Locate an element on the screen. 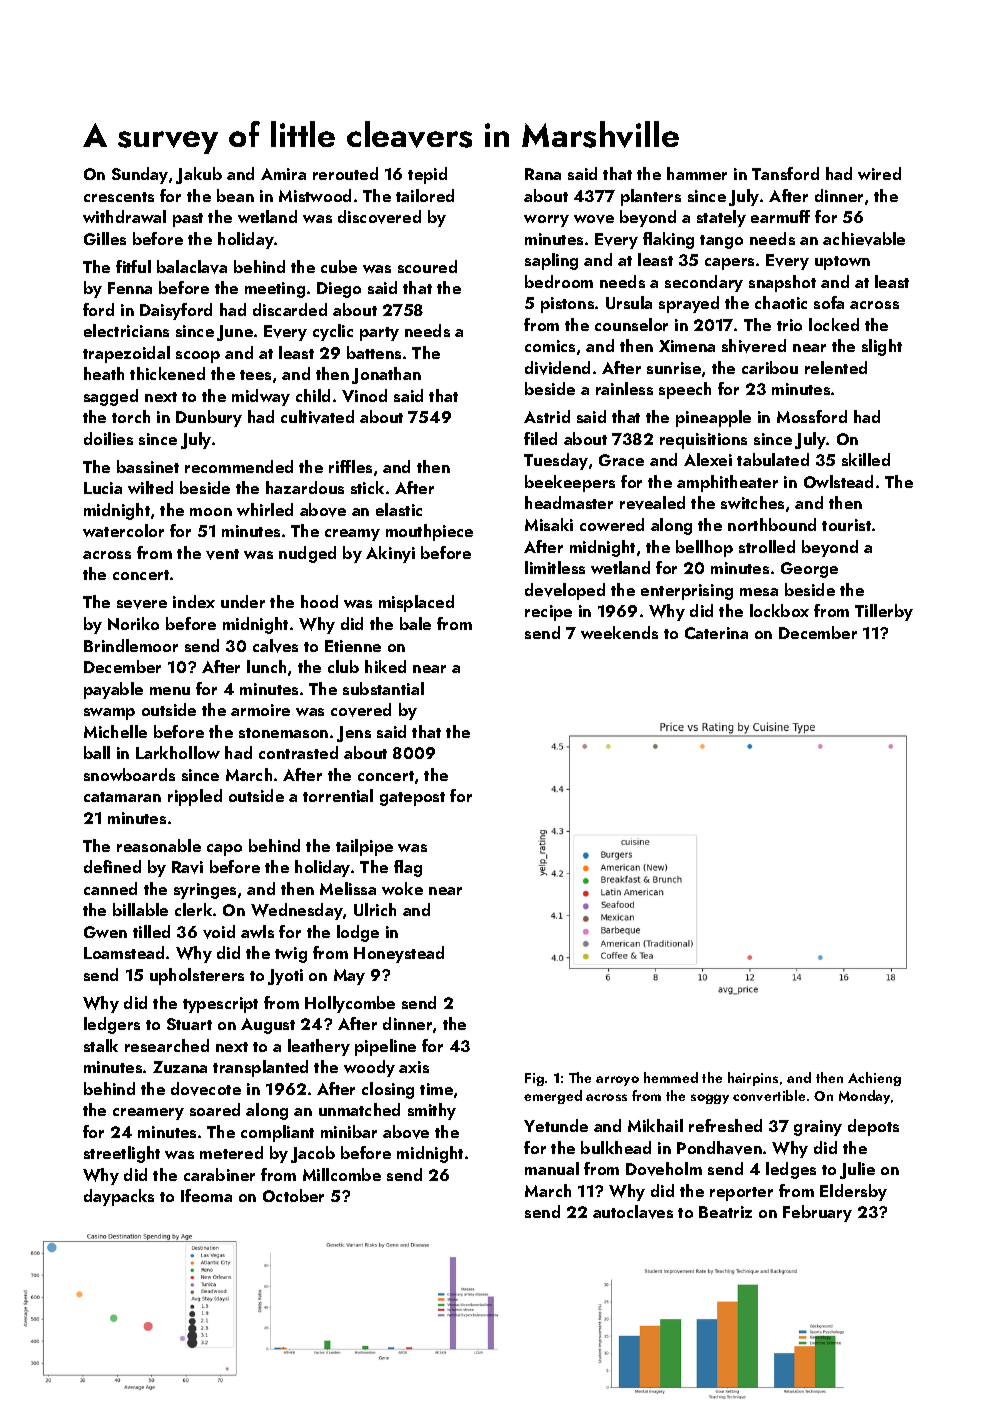  capo is located at coordinates (224, 850).
